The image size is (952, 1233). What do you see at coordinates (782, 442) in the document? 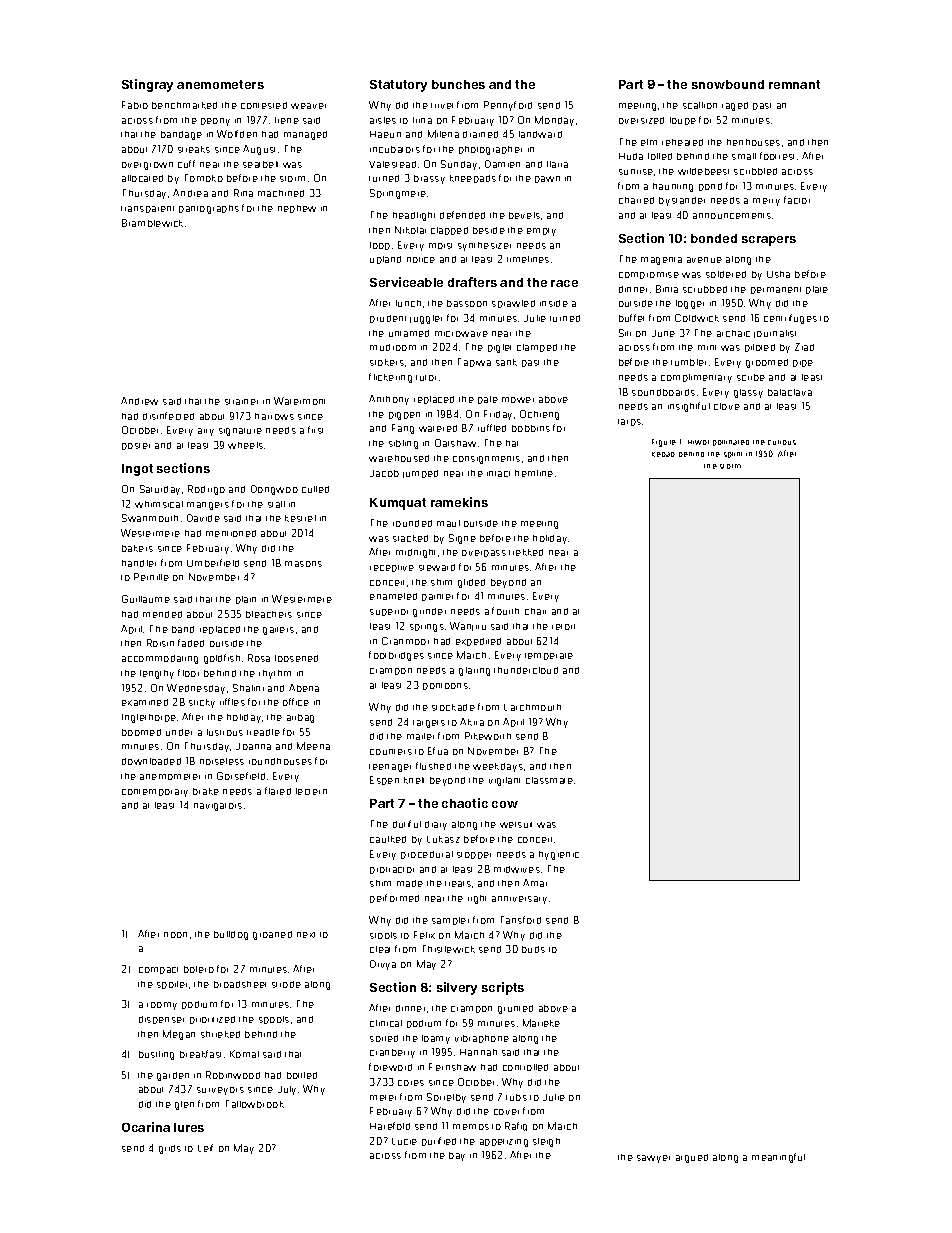
I see `curious` at bounding box center [782, 442].
